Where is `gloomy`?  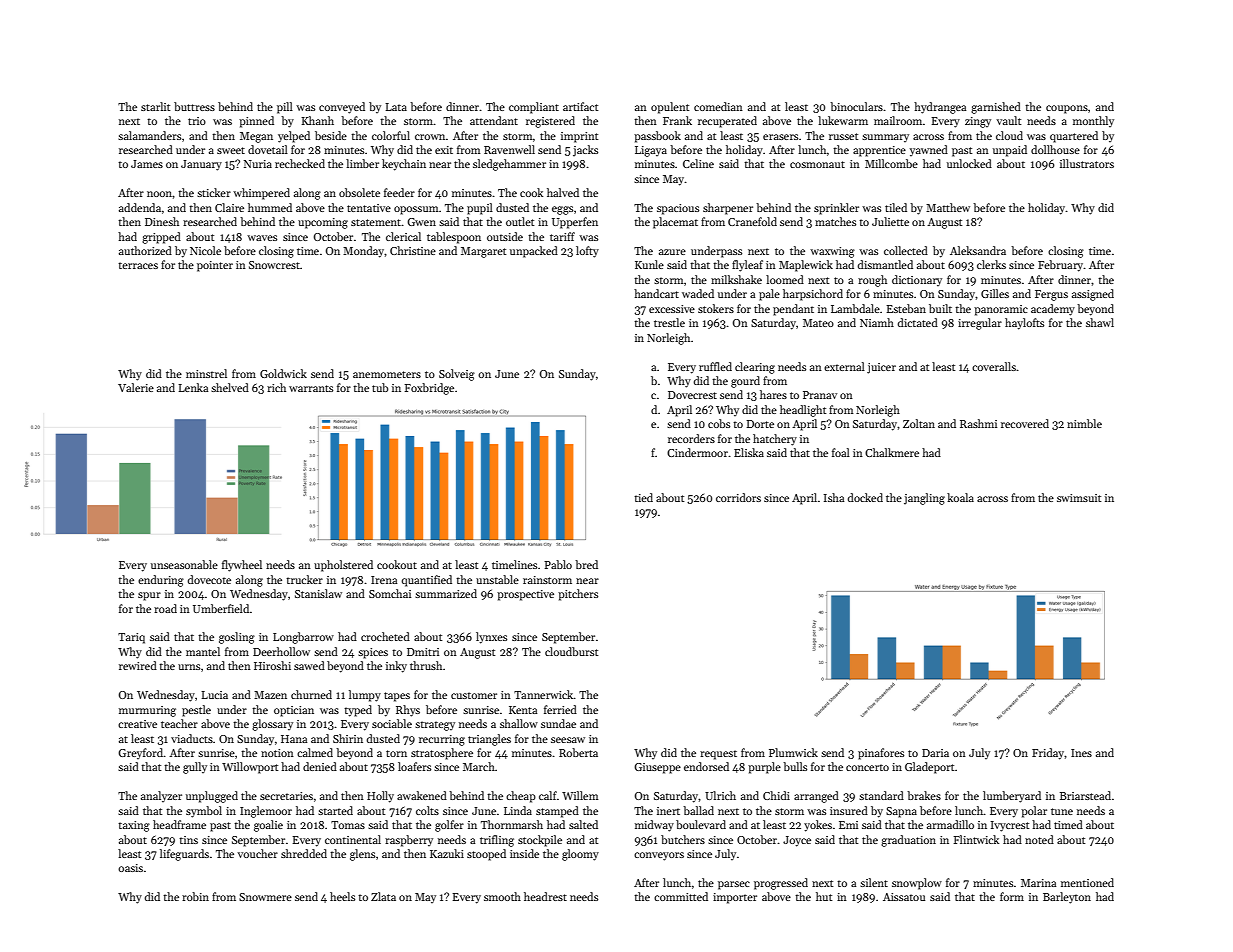 gloomy is located at coordinates (580, 855).
